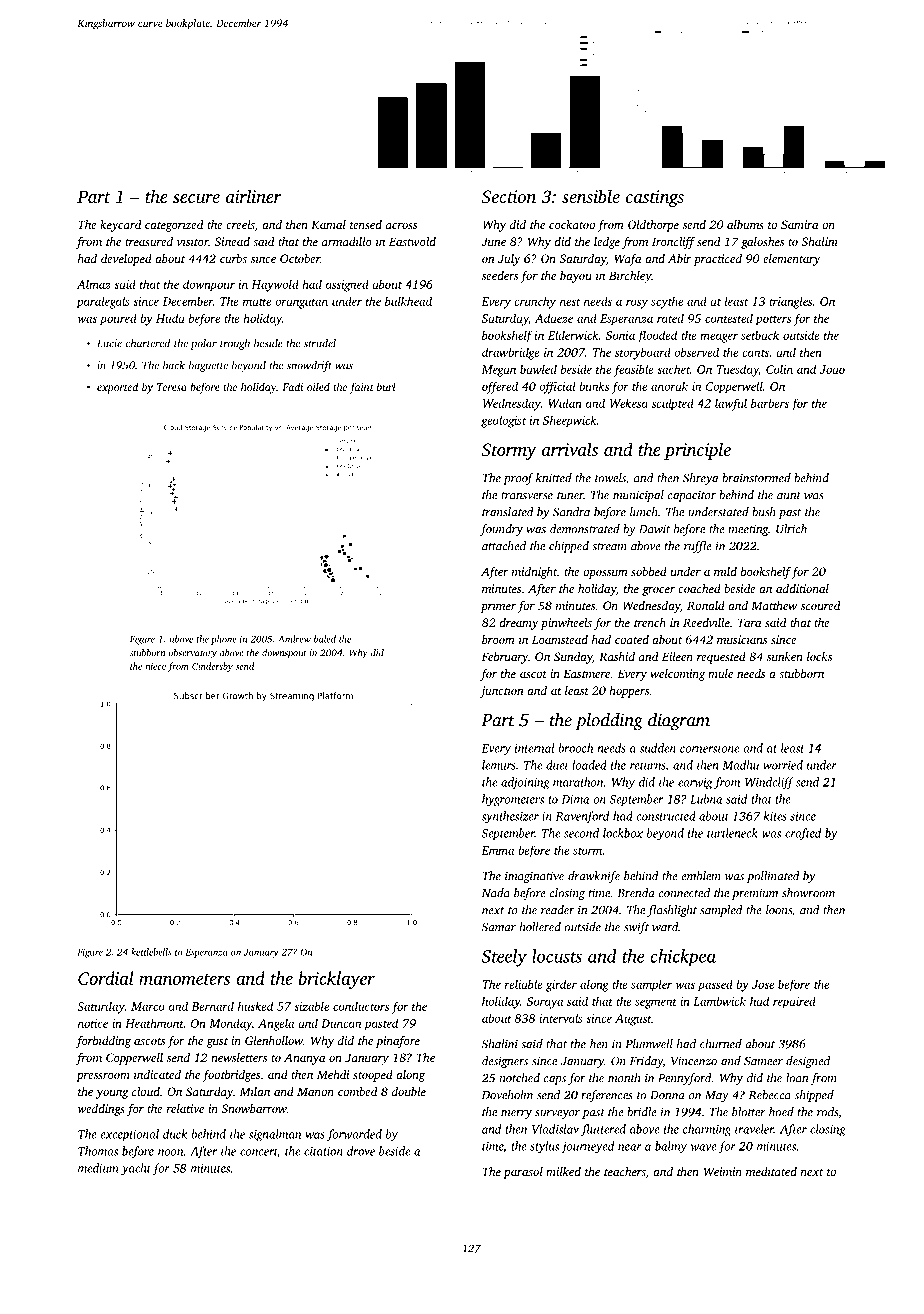 This page has height=1314, width=924. What do you see at coordinates (655, 198) in the page?
I see `castings` at bounding box center [655, 198].
